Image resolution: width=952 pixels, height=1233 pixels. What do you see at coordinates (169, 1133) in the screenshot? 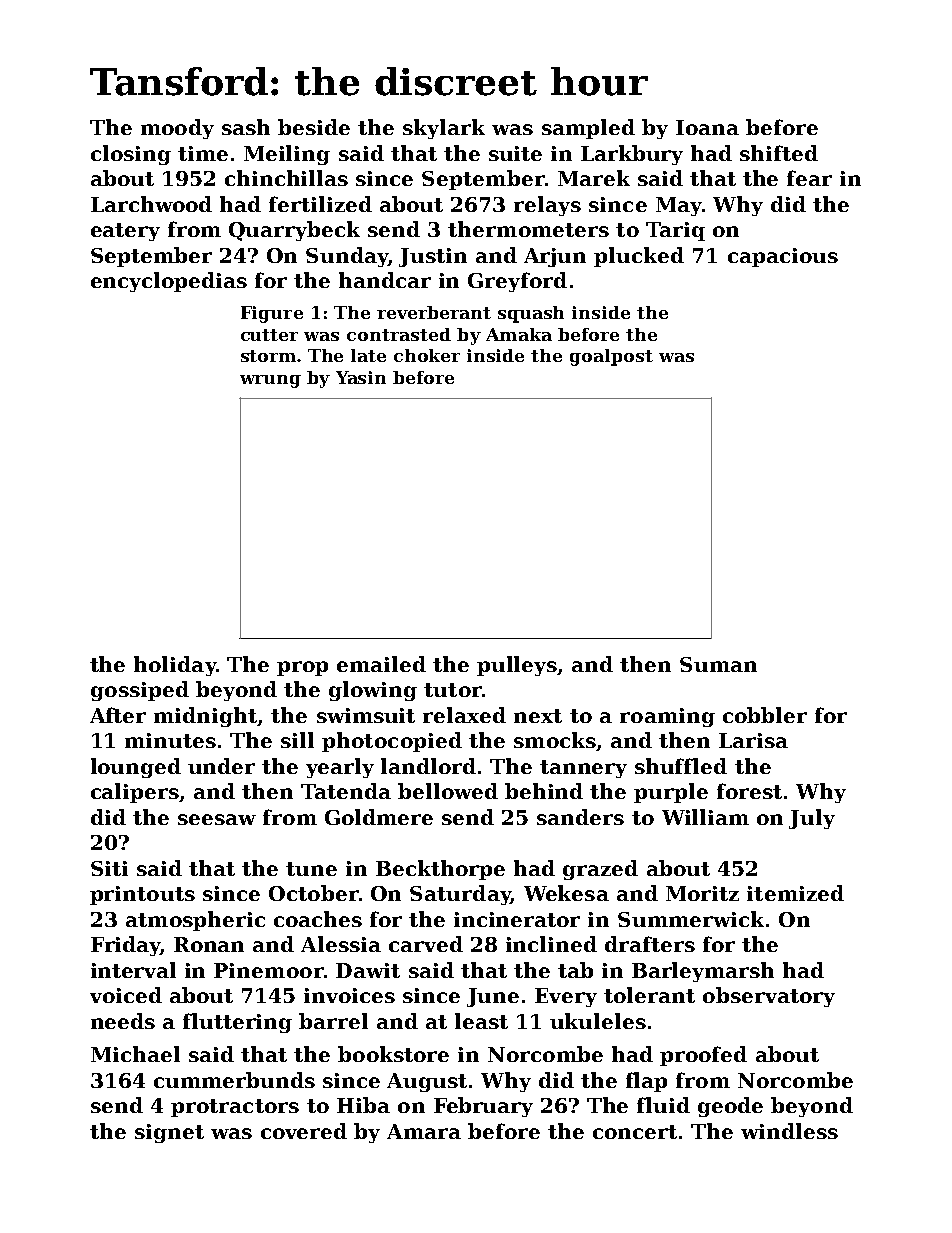
I see `signet` at bounding box center [169, 1133].
